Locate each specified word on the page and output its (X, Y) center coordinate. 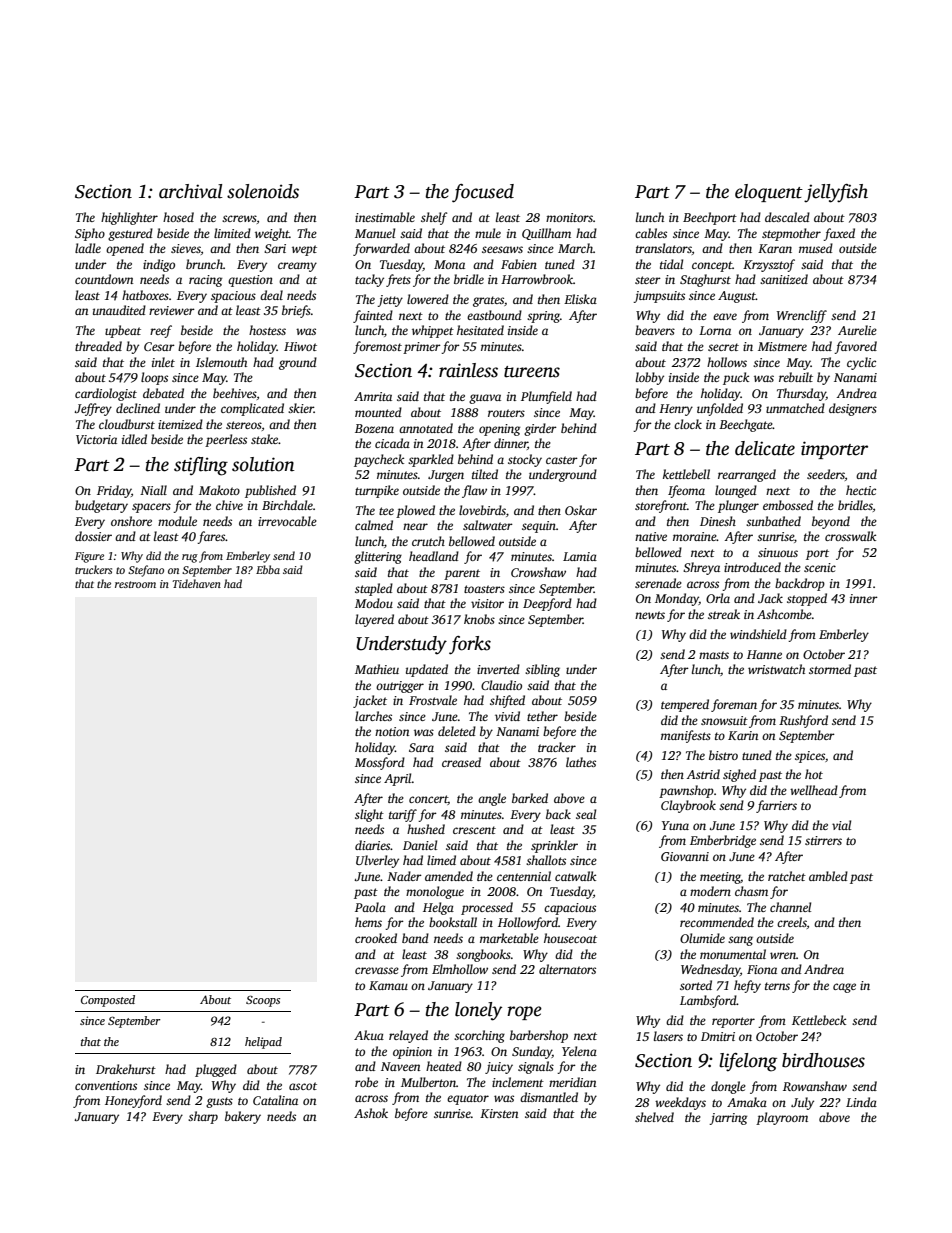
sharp (203, 1117)
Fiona (762, 969)
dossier (93, 536)
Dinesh (718, 521)
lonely (478, 1011)
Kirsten (499, 1113)
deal (271, 295)
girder (540, 429)
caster (562, 460)
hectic (861, 490)
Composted (108, 1001)
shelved (654, 1117)
